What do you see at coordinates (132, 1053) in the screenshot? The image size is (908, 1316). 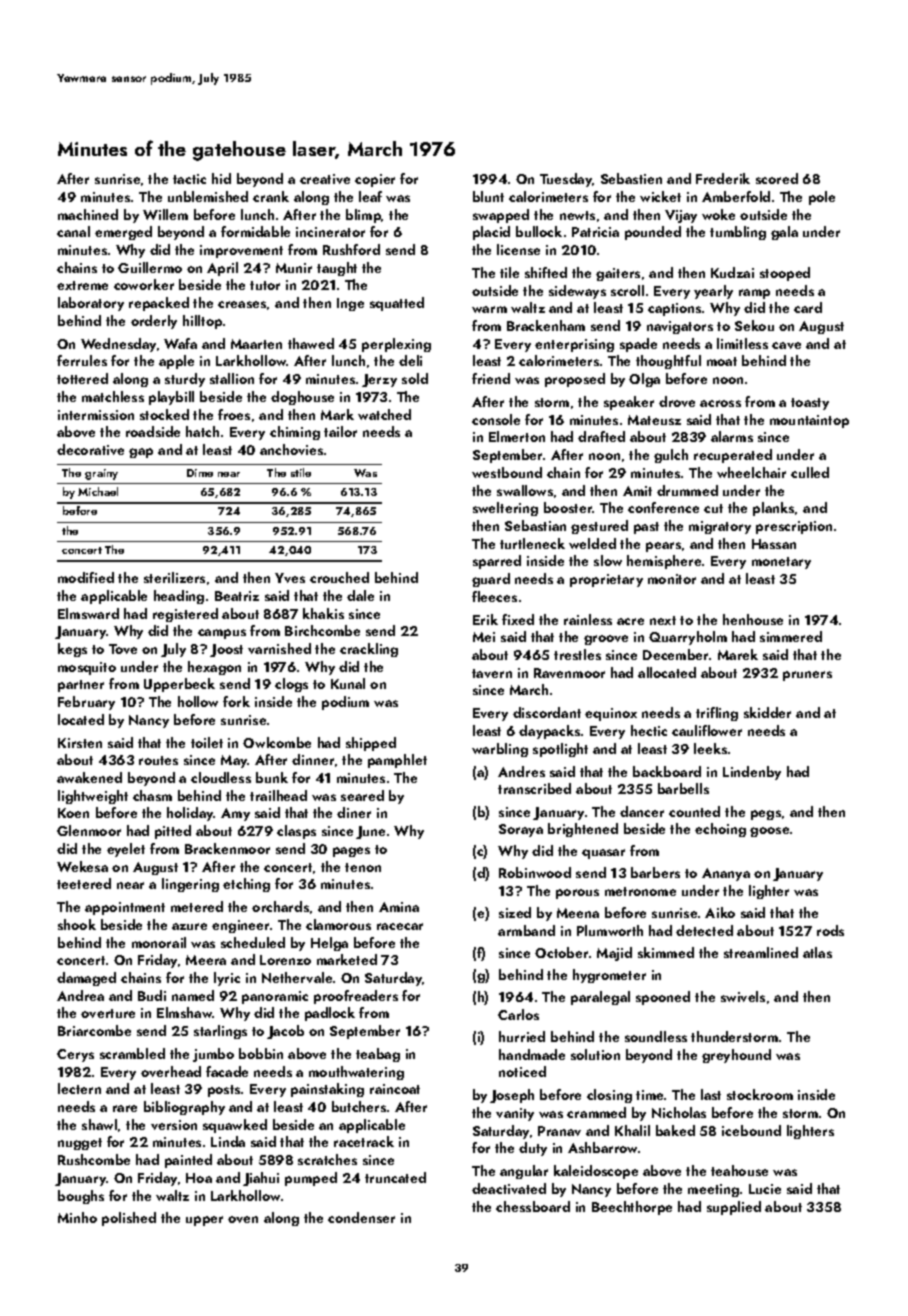 I see `scrambled` at bounding box center [132, 1053].
